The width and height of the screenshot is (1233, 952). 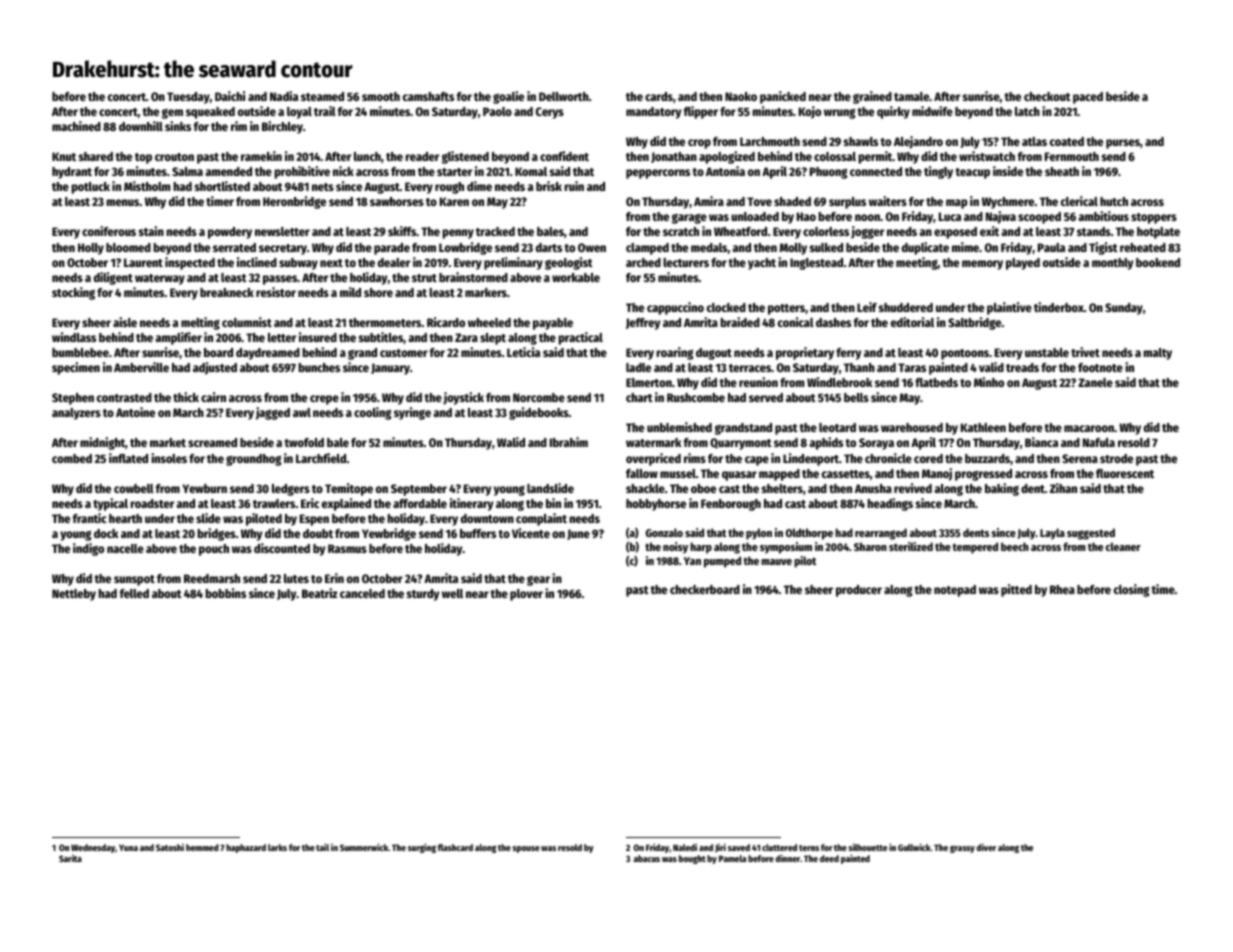 I want to click on crop, so click(x=699, y=144).
